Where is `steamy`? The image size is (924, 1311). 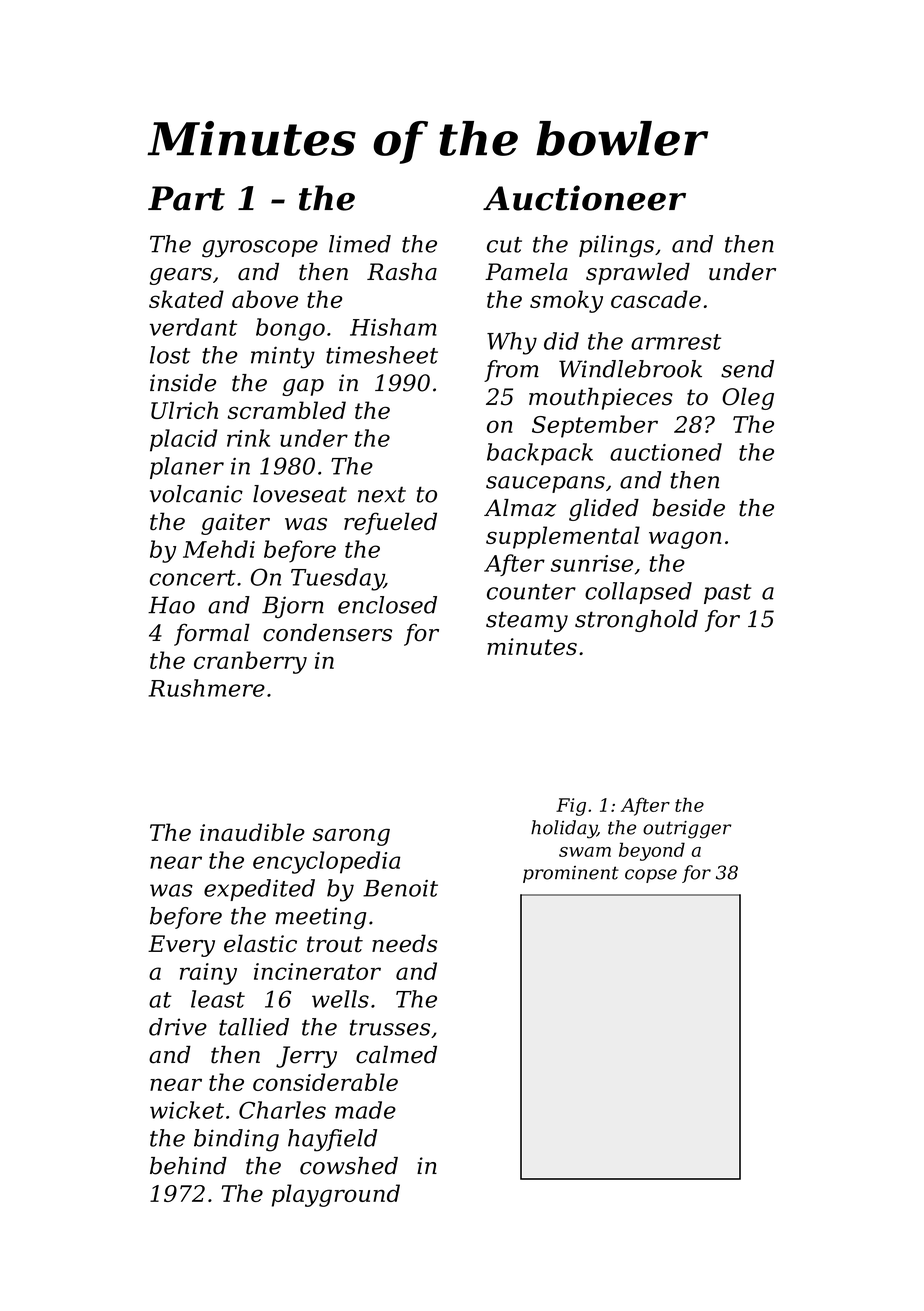
steamy is located at coordinates (527, 621).
